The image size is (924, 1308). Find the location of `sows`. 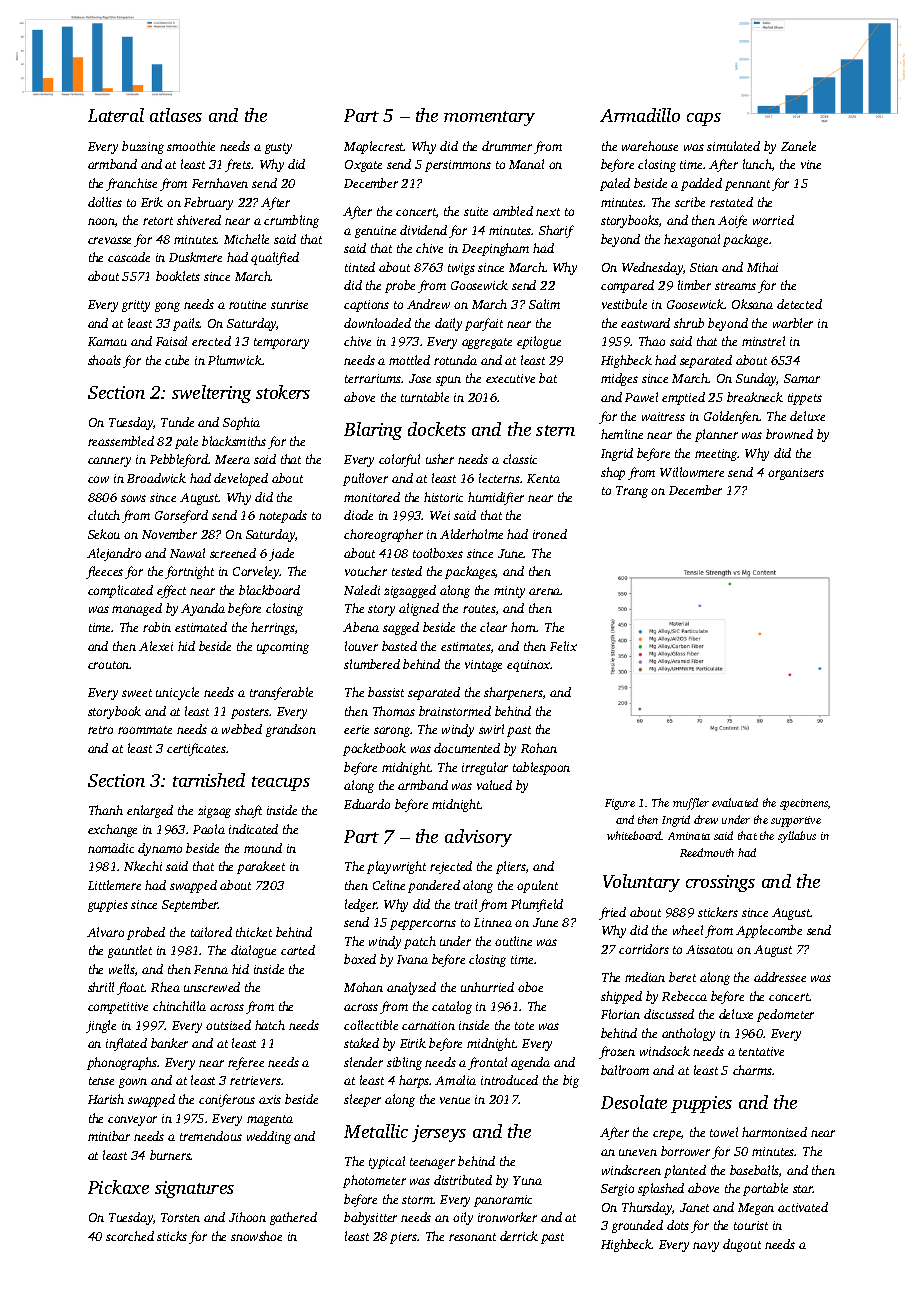

sows is located at coordinates (133, 498).
